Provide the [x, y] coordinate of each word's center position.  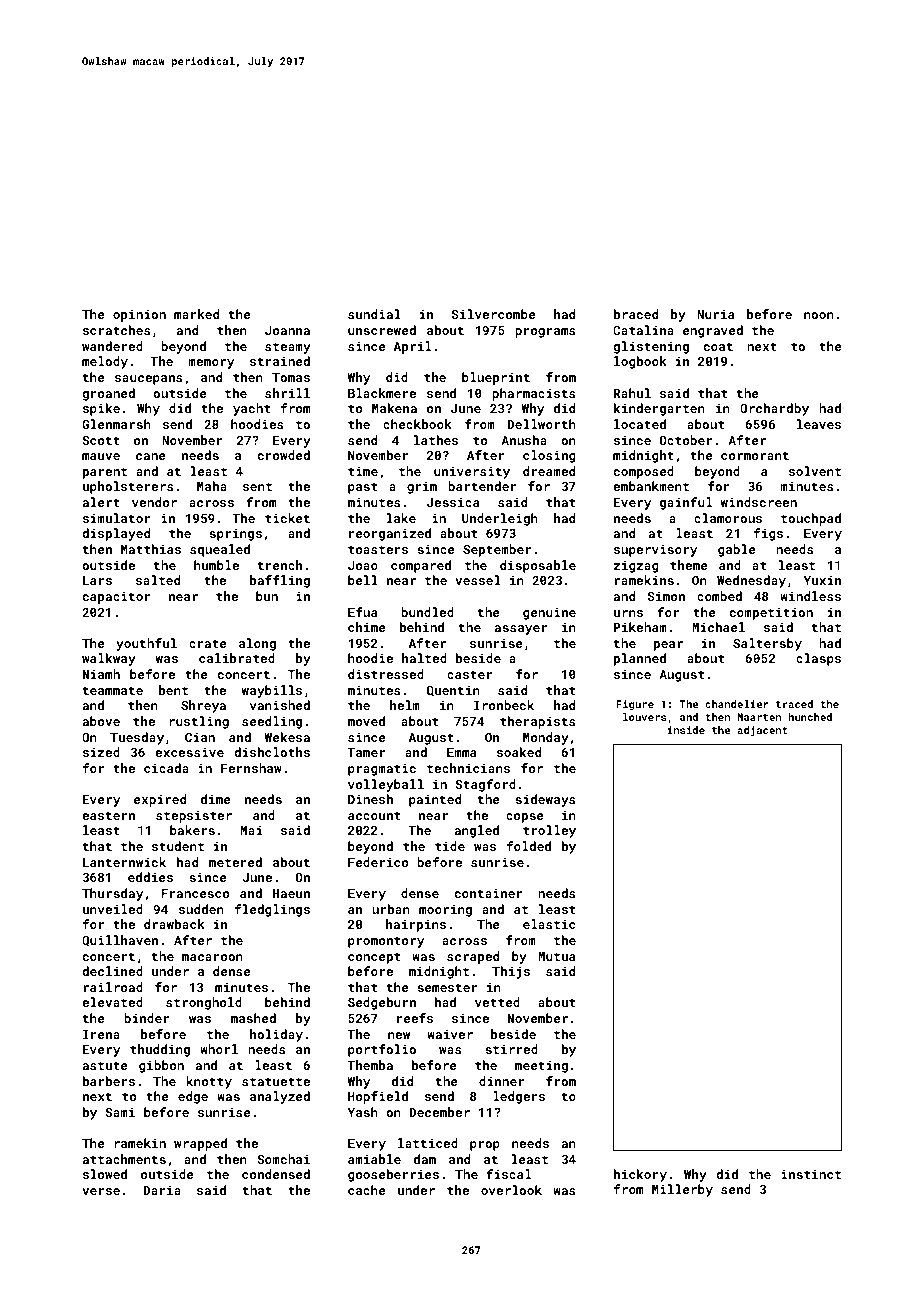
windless [810, 596]
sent [257, 486]
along [257, 644]
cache [367, 1190]
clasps [818, 659]
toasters [378, 549]
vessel [478, 580]
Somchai [283, 1159]
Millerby [682, 1190]
